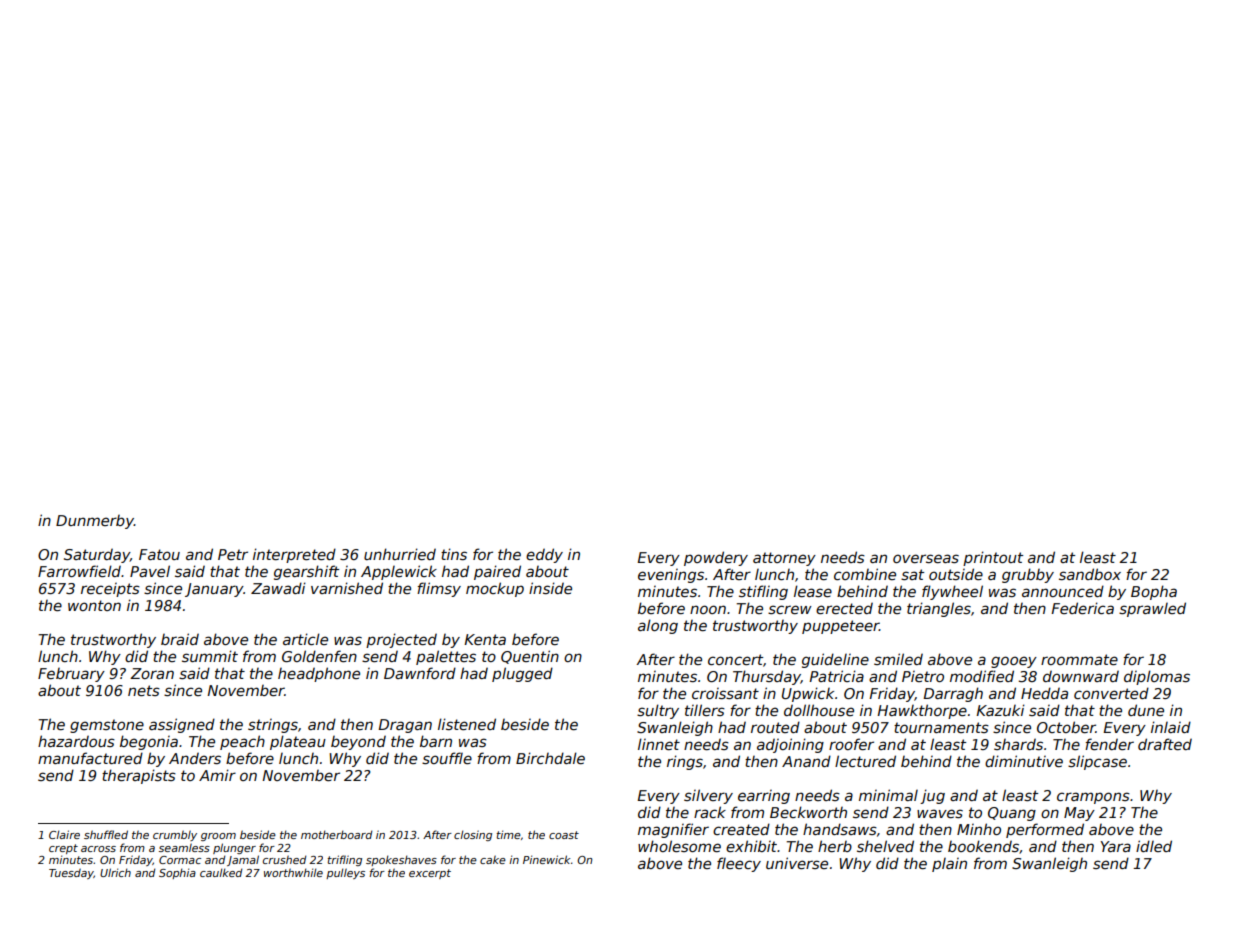 Image resolution: width=1233 pixels, height=952 pixels. Describe the element at coordinates (180, 860) in the page. I see `Cormac` at that location.
